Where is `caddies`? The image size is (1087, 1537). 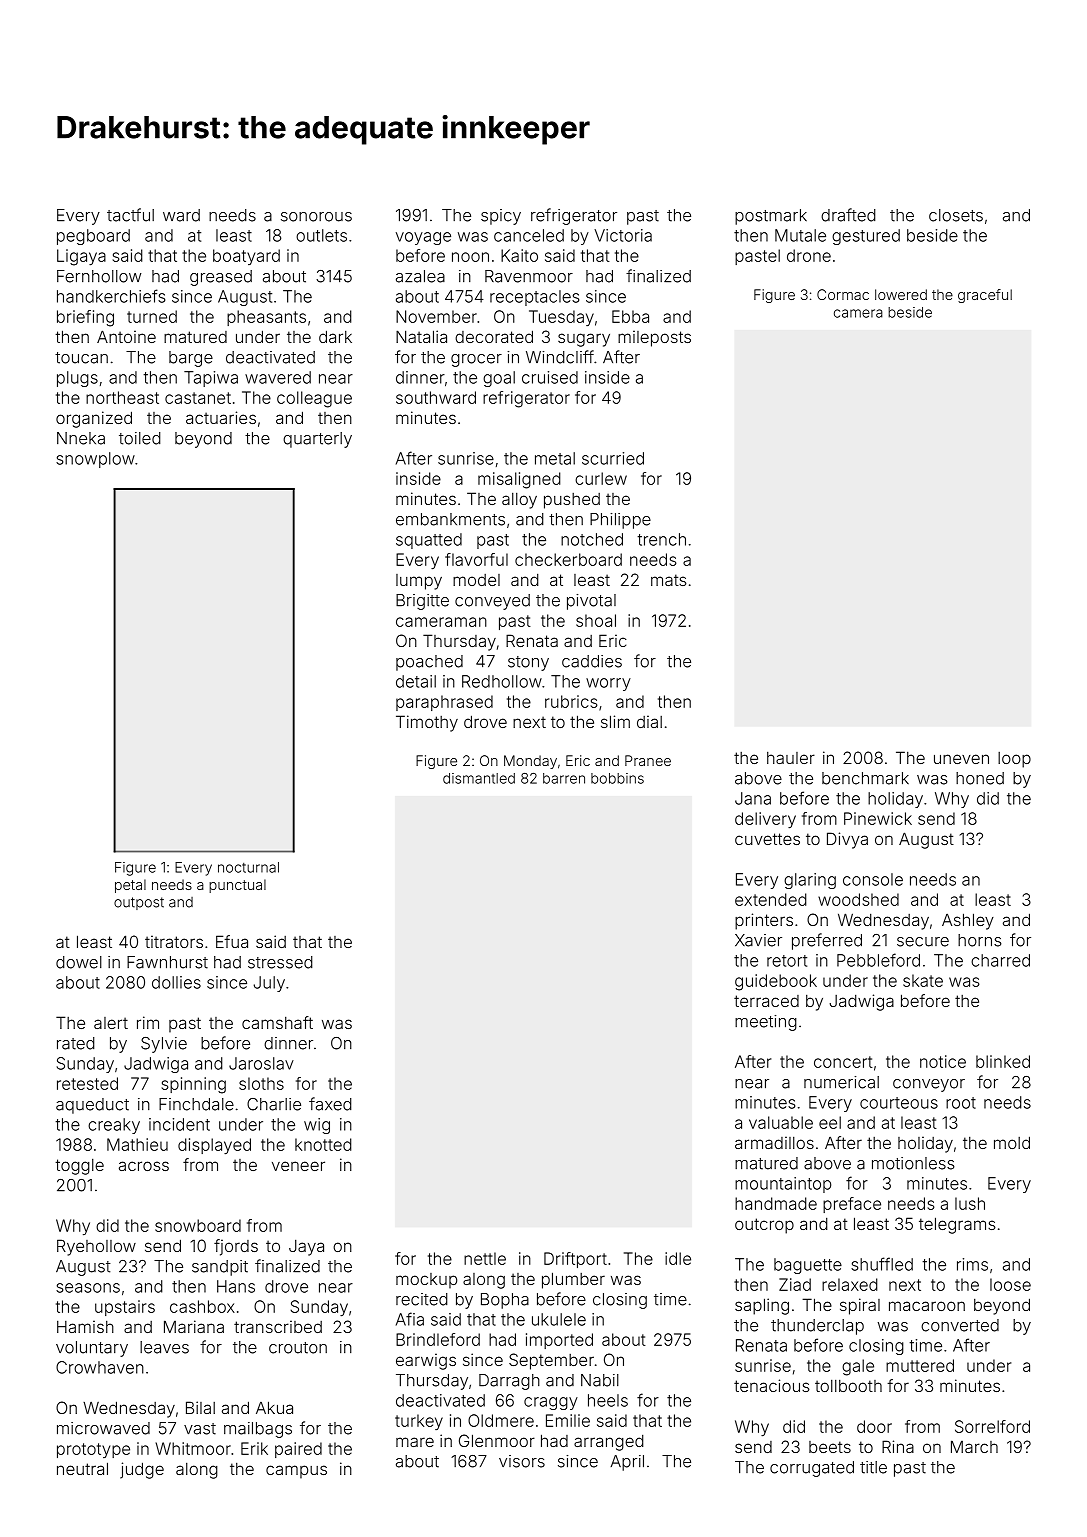
caddies is located at coordinates (592, 661).
